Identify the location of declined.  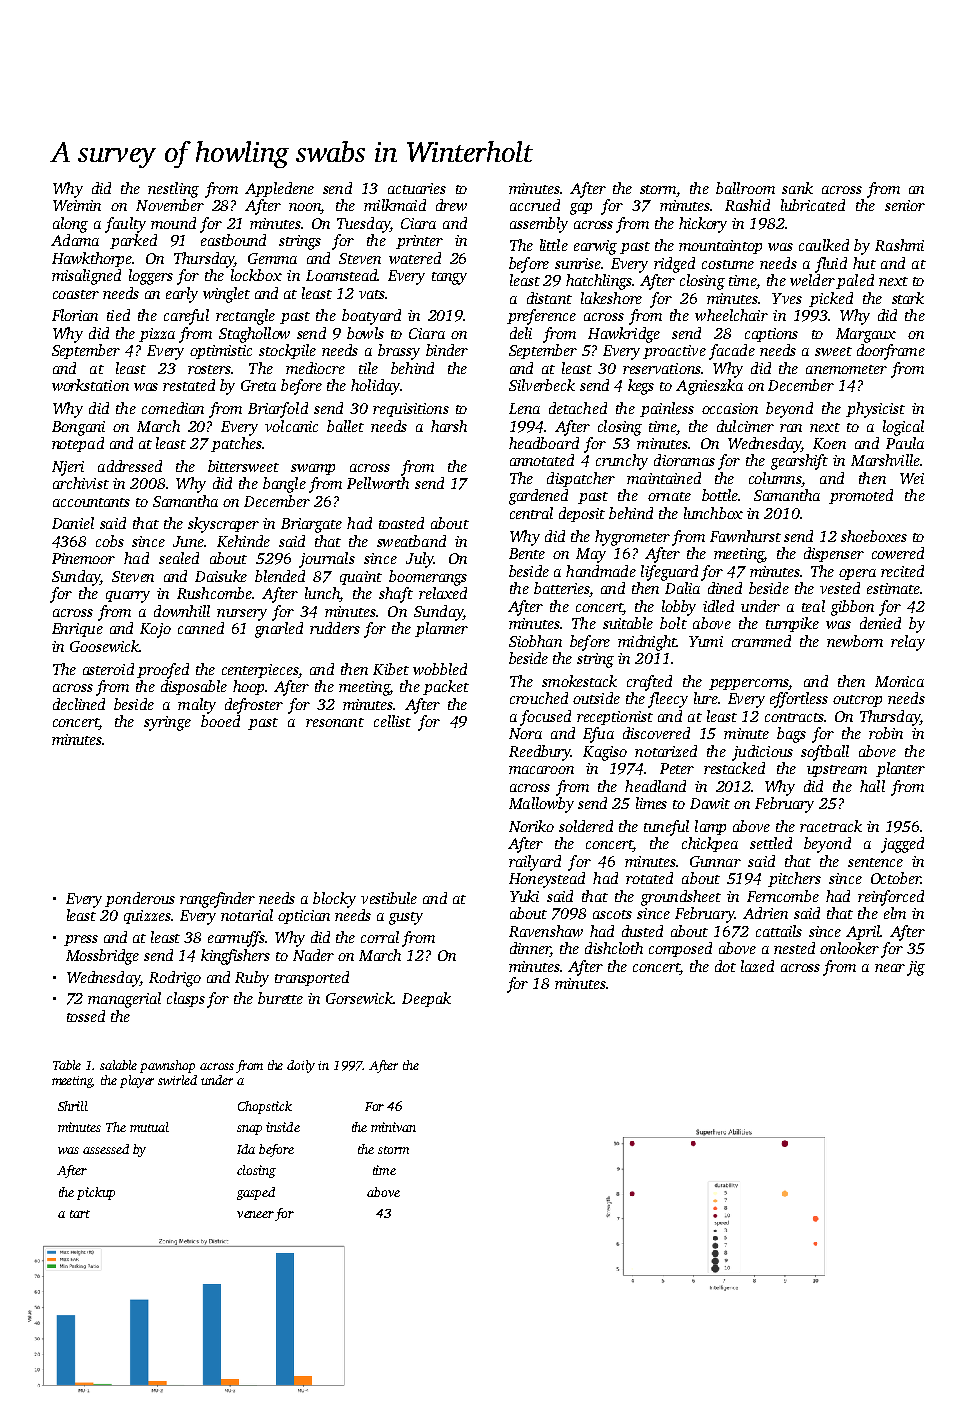
(79, 704).
